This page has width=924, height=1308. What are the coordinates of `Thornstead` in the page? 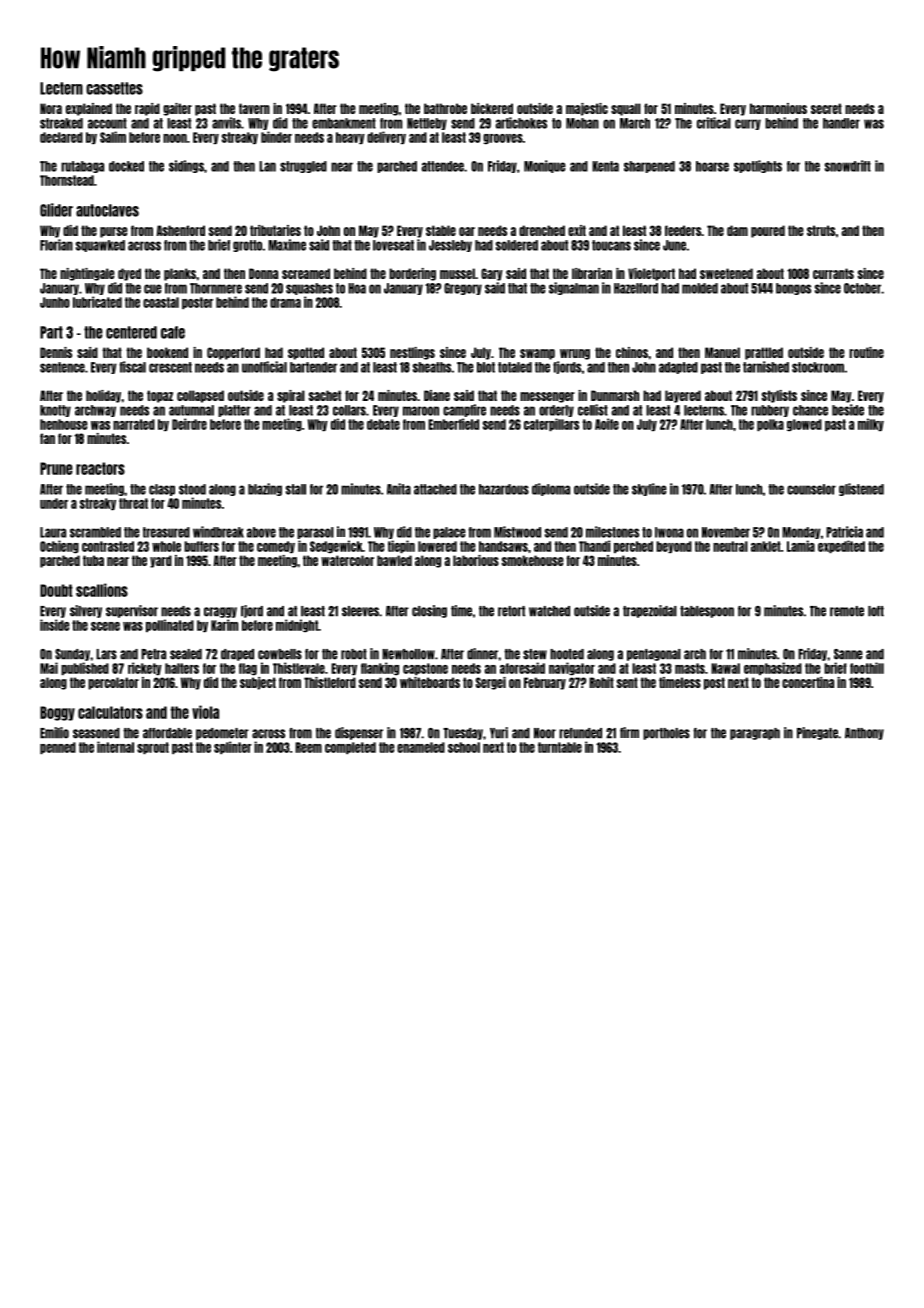 It's located at (67, 180).
